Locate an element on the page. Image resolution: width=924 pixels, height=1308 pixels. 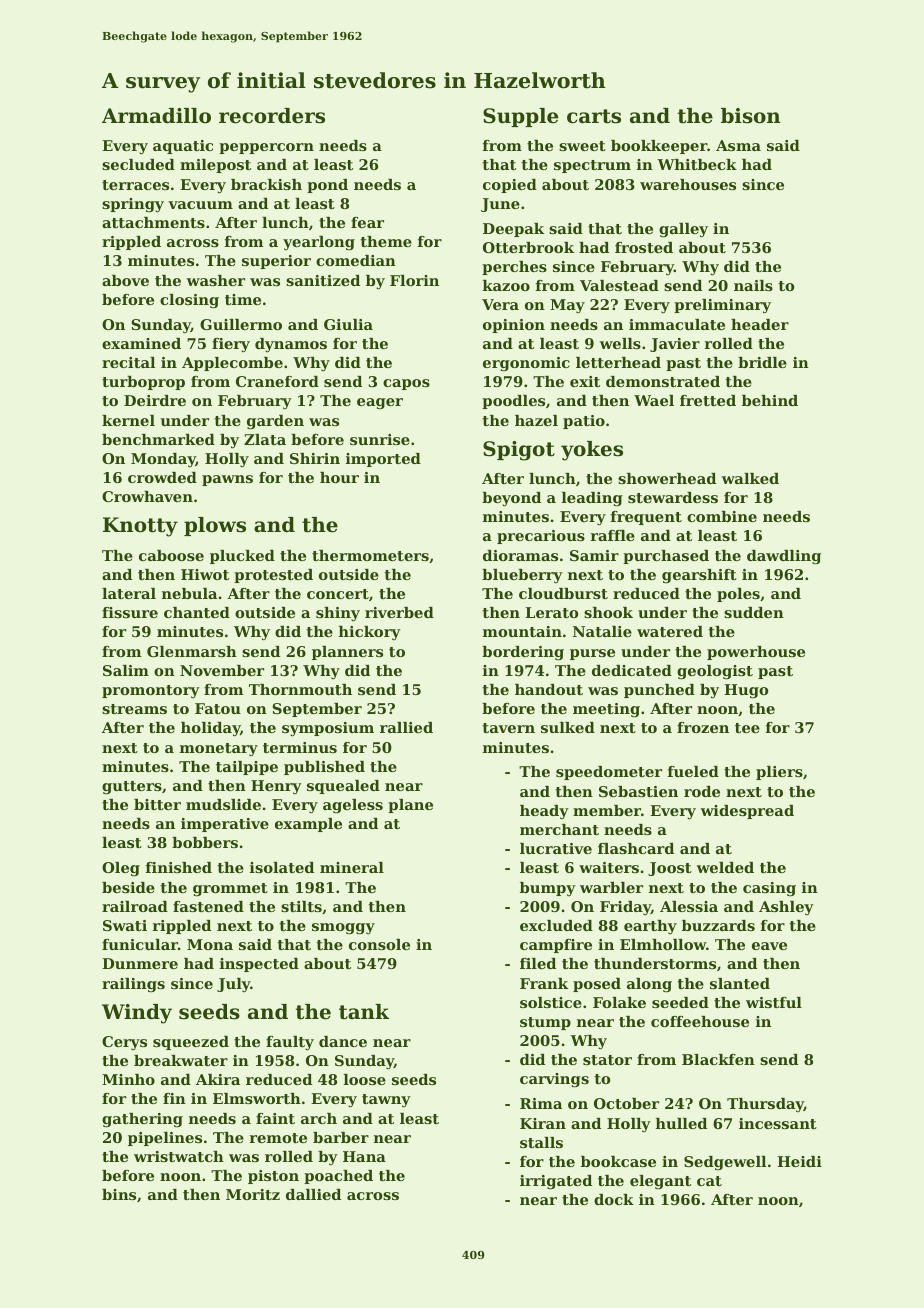
thermometers is located at coordinates (370, 555).
